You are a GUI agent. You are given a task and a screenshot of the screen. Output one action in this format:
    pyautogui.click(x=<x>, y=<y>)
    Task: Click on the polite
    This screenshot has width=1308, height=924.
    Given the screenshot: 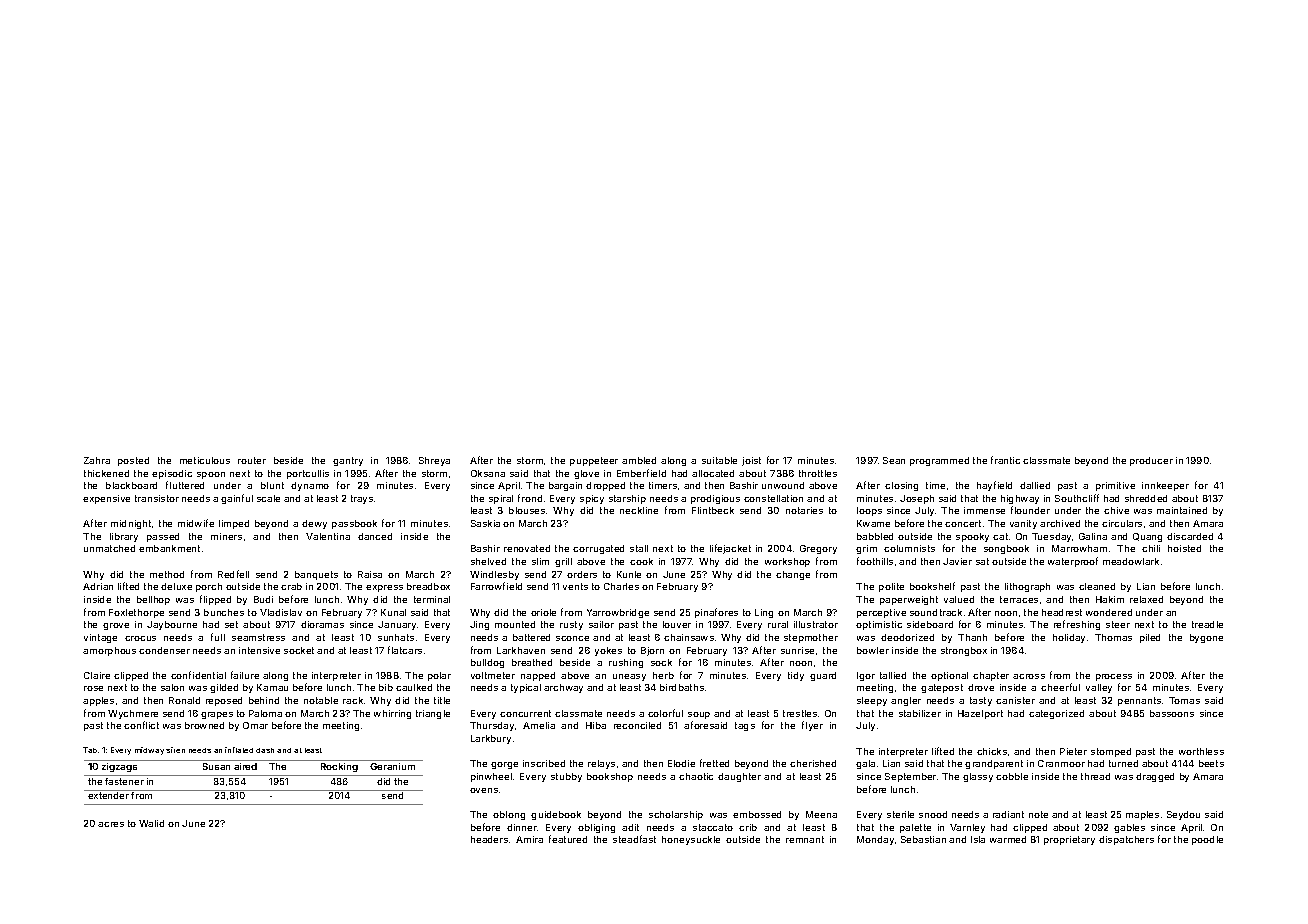 What is the action you would take?
    pyautogui.click(x=891, y=587)
